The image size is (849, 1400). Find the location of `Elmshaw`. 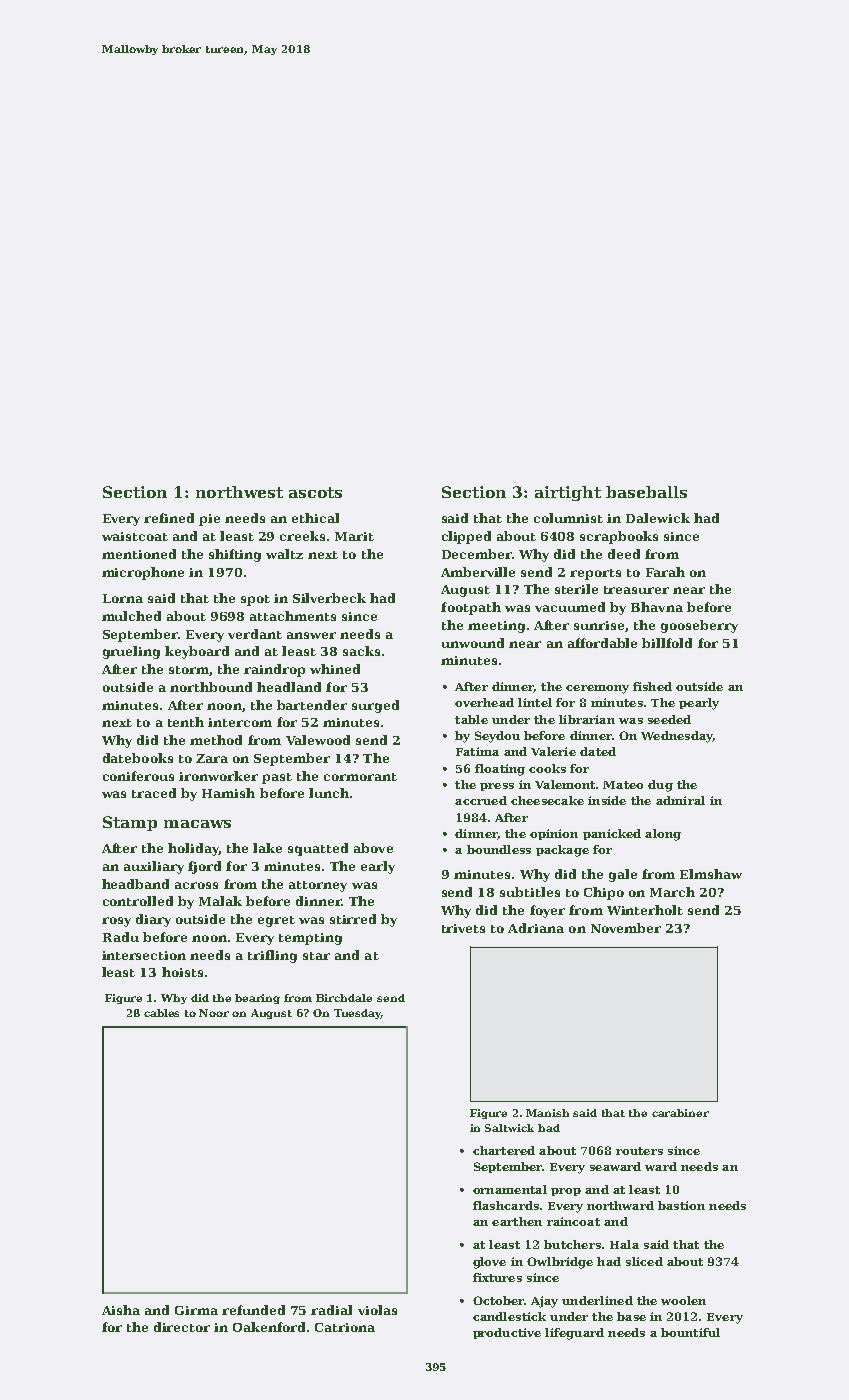

Elmshaw is located at coordinates (711, 874).
